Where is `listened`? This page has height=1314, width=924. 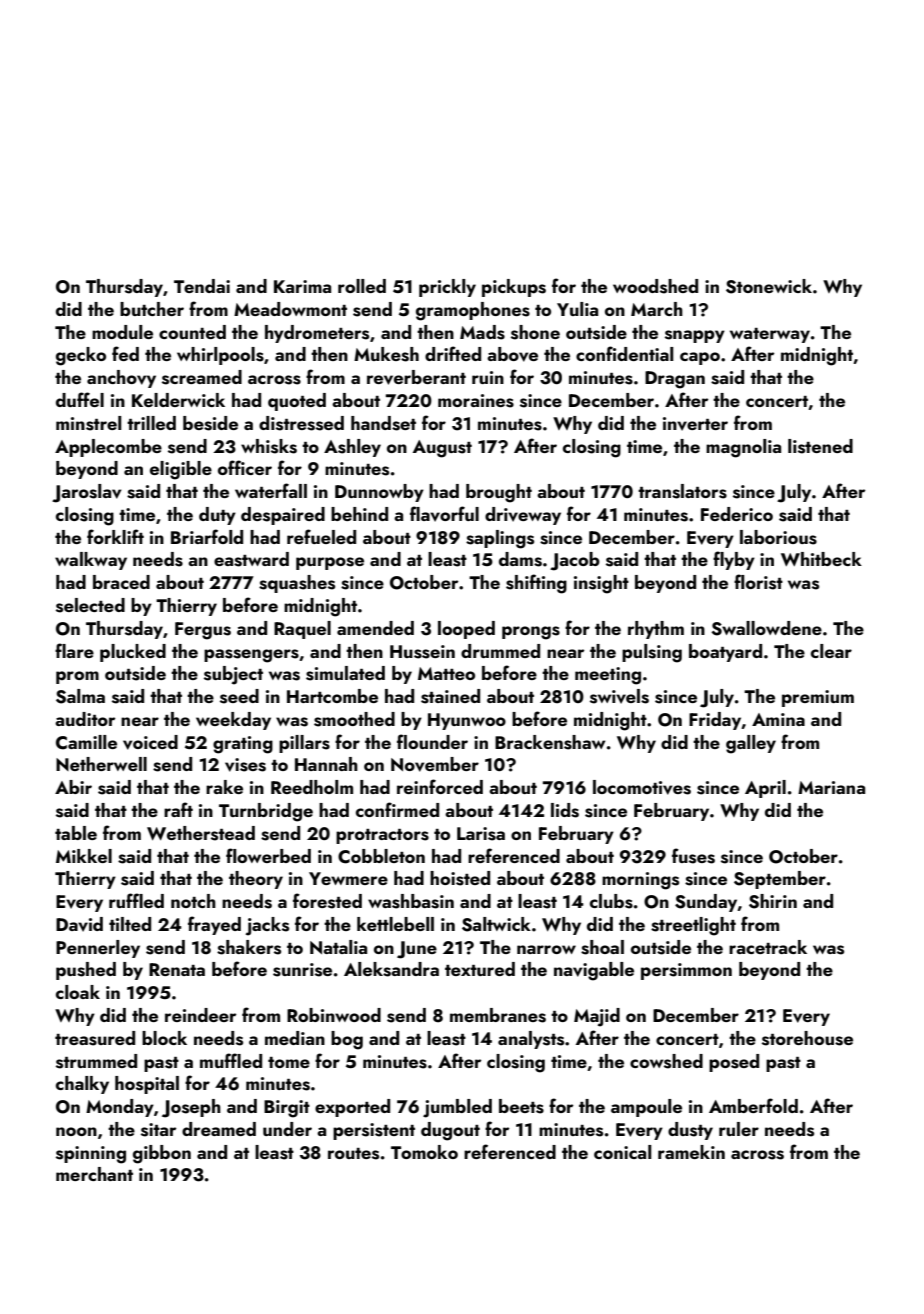 listened is located at coordinates (820, 446).
